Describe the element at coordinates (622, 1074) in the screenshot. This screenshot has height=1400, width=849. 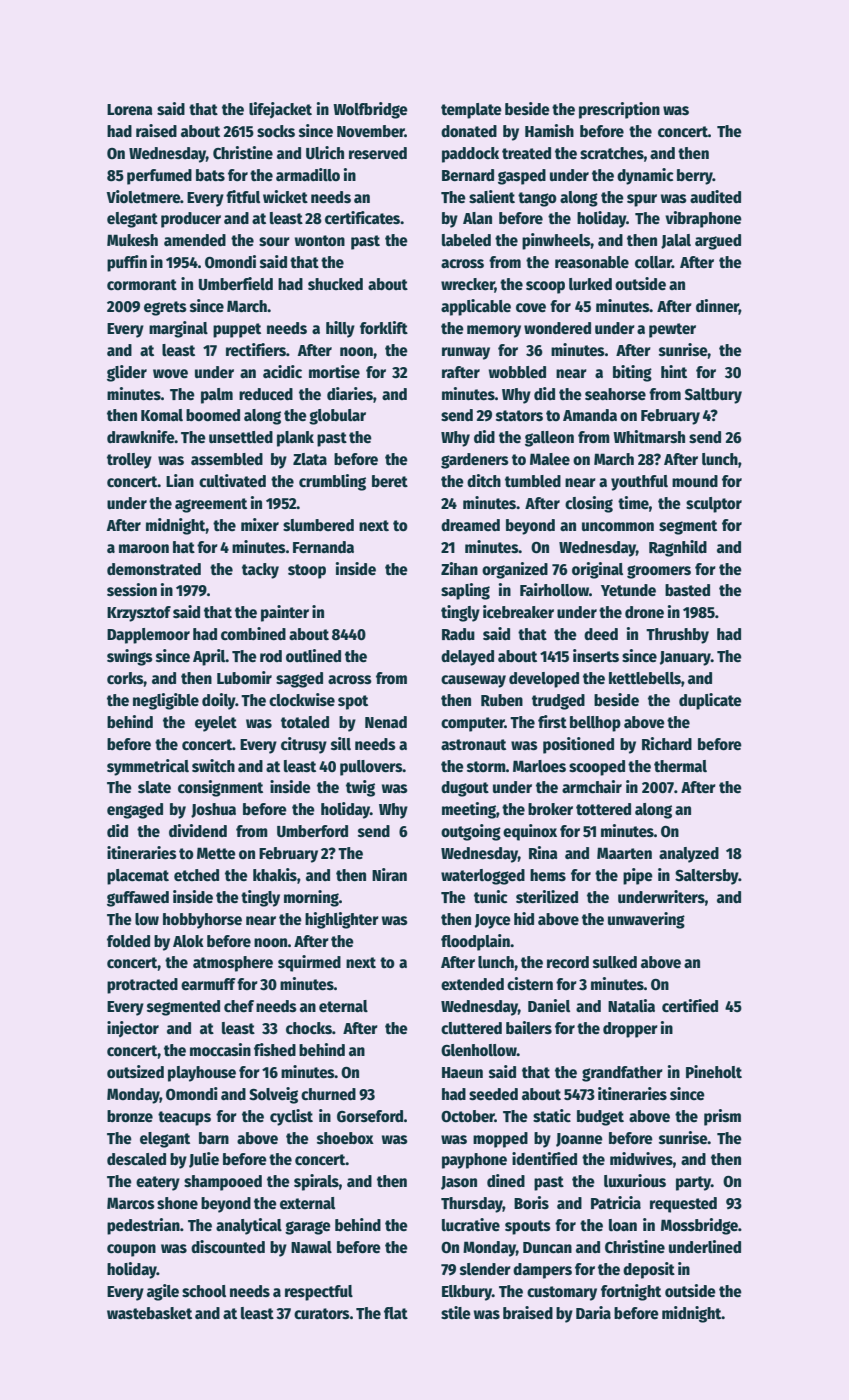
I see `grandfather` at that location.
